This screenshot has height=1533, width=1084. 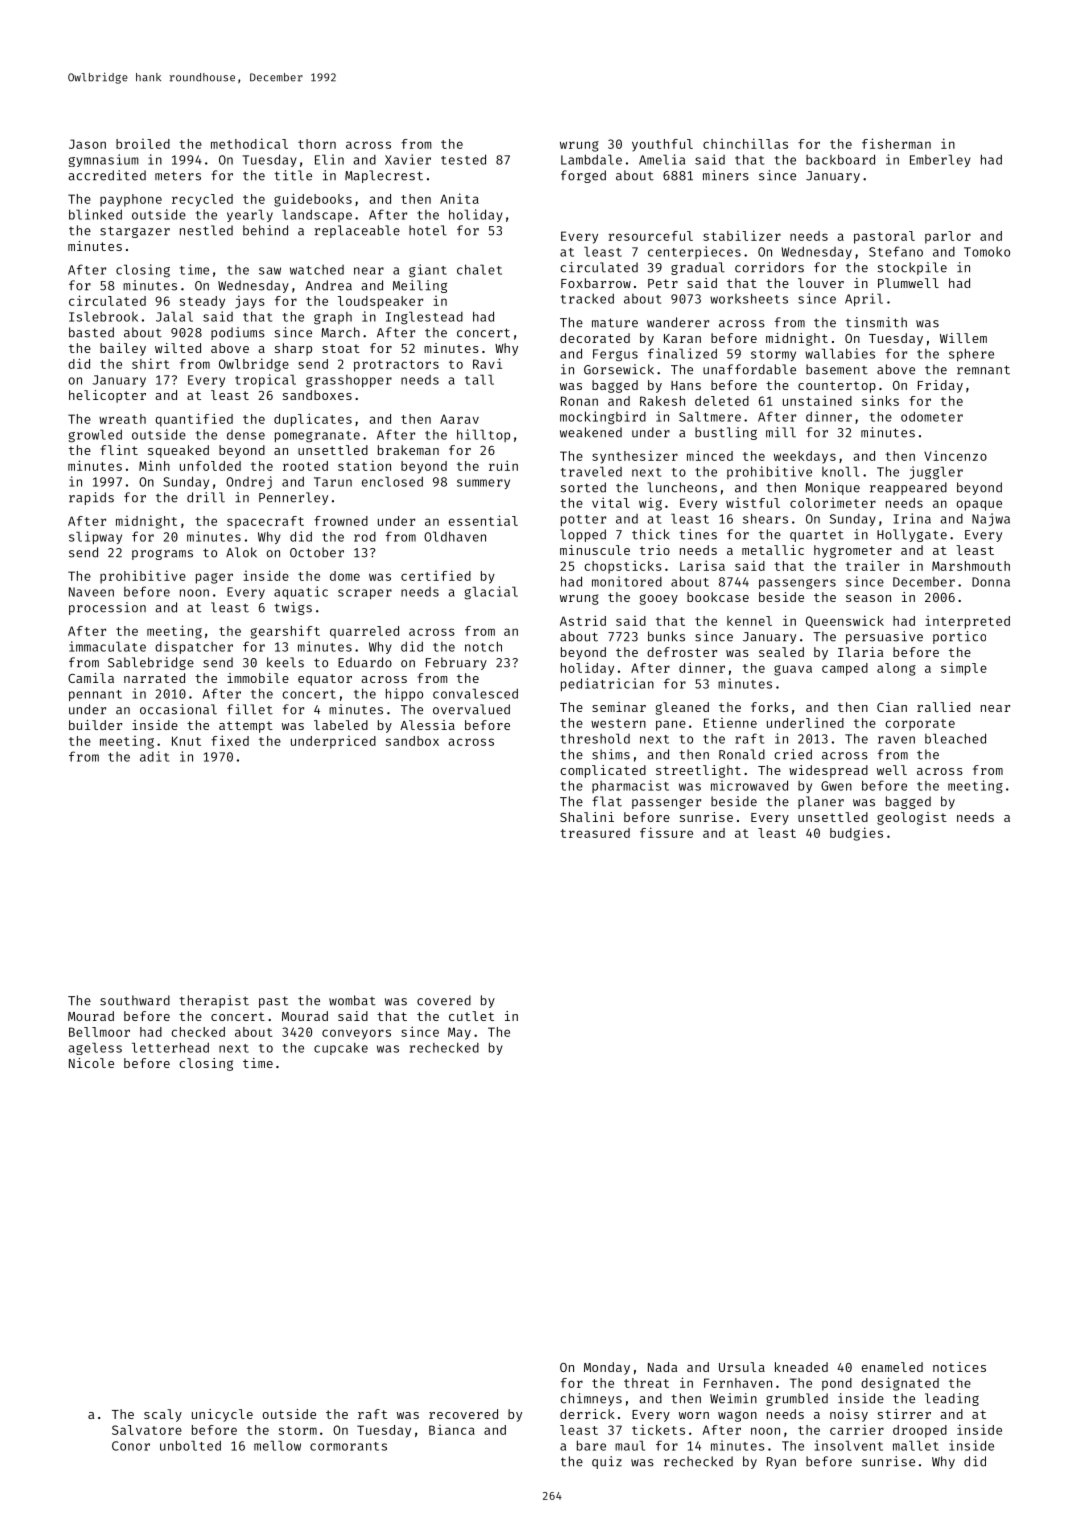 What do you see at coordinates (249, 143) in the screenshot?
I see `methodical` at bounding box center [249, 143].
